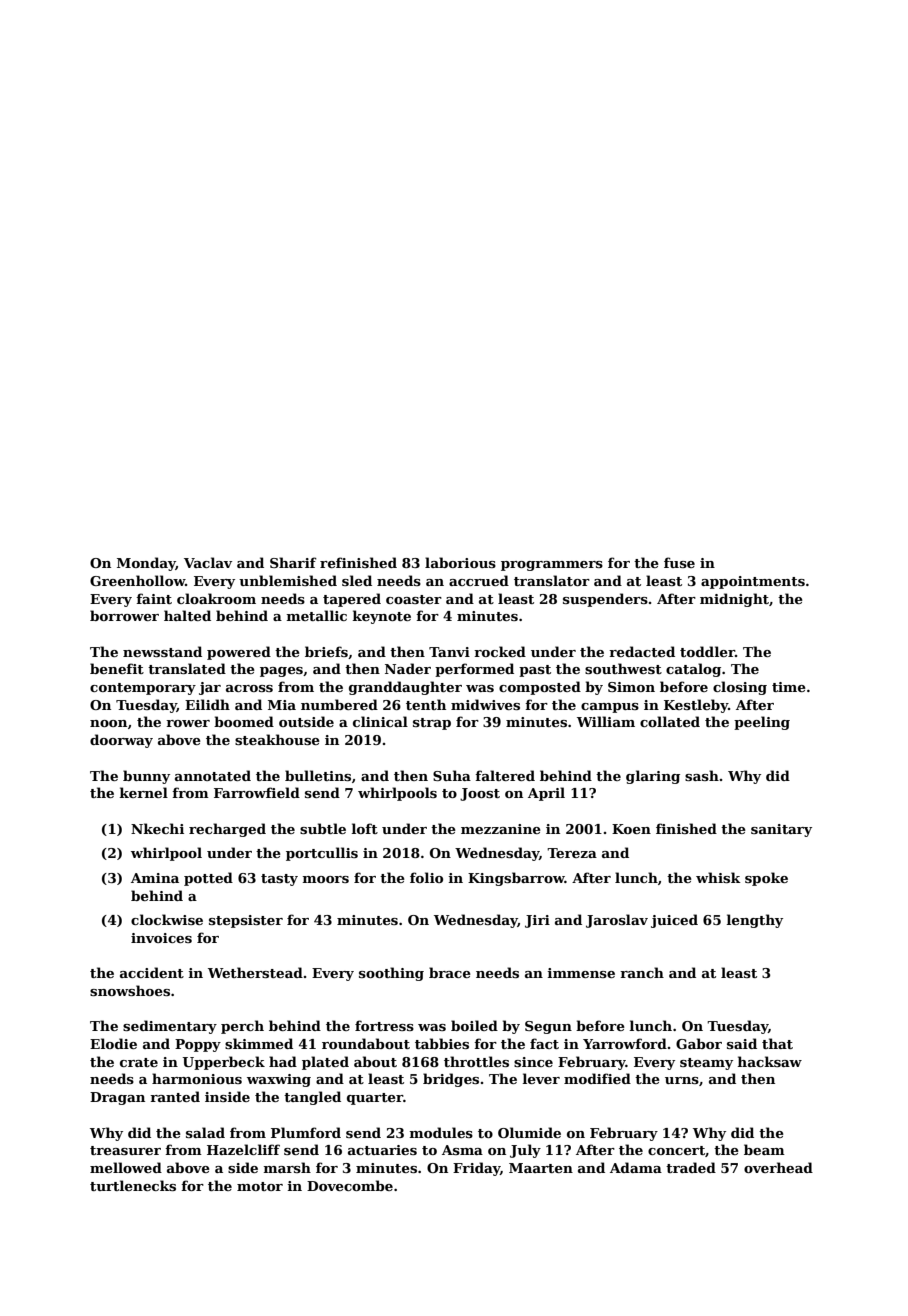 This screenshot has width=908, height=1316. What do you see at coordinates (766, 879) in the screenshot?
I see `spoke` at bounding box center [766, 879].
